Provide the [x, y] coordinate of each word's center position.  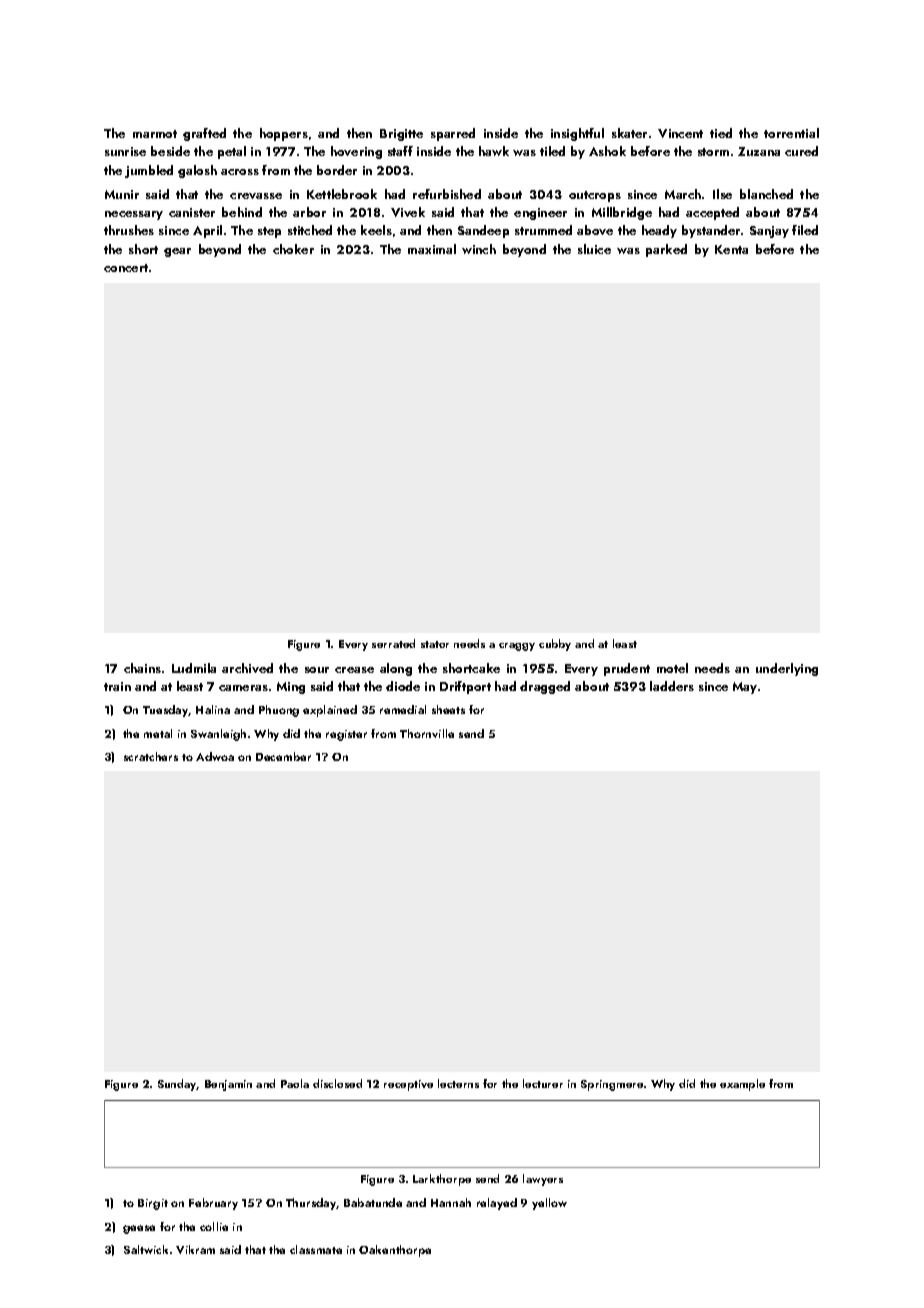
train [117, 686]
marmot [155, 134]
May [745, 688]
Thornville [427, 733]
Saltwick [146, 1249]
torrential [791, 133]
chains [142, 668]
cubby [555, 645]
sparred [453, 134]
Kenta [731, 249]
